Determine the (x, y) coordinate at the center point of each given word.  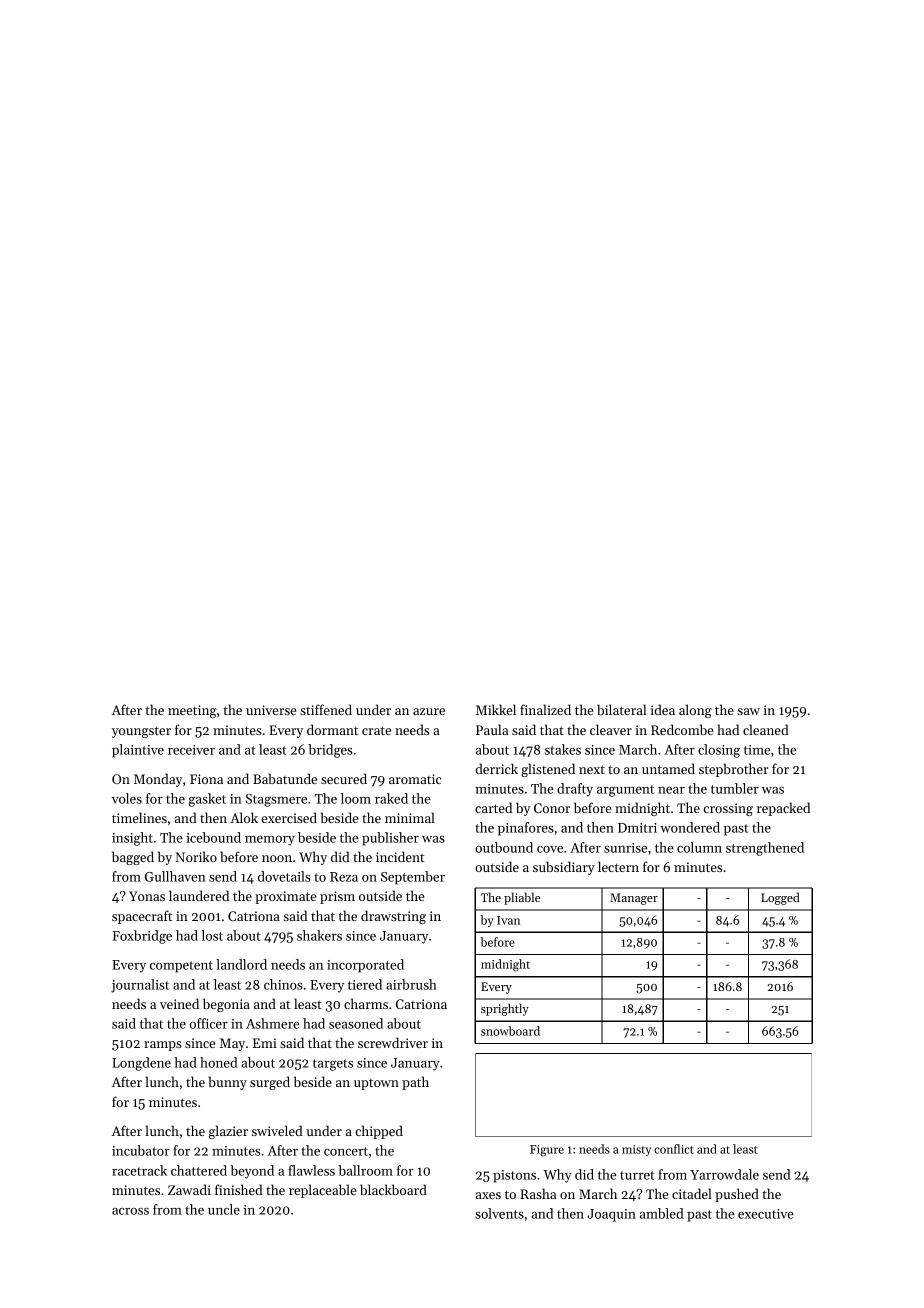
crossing (728, 809)
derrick (497, 768)
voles (127, 798)
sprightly (505, 1009)
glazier (228, 1132)
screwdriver (393, 1042)
